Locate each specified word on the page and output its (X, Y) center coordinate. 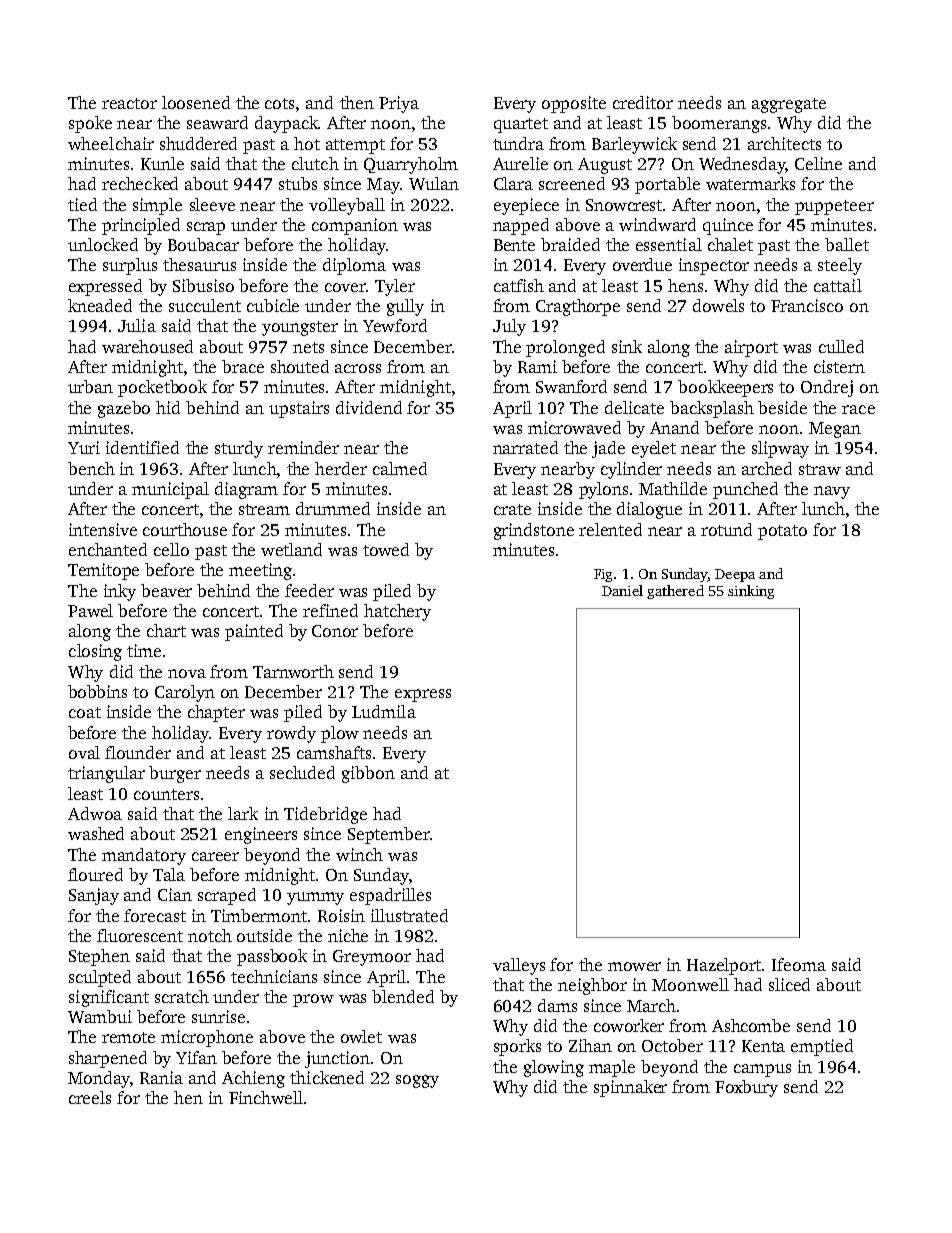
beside (782, 407)
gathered (675, 592)
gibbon (368, 774)
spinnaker (630, 1088)
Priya (399, 104)
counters (166, 794)
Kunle (162, 163)
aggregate (789, 105)
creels (90, 1097)
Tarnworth (293, 671)
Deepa (735, 575)
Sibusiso (203, 285)
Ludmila (384, 711)
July (509, 327)
